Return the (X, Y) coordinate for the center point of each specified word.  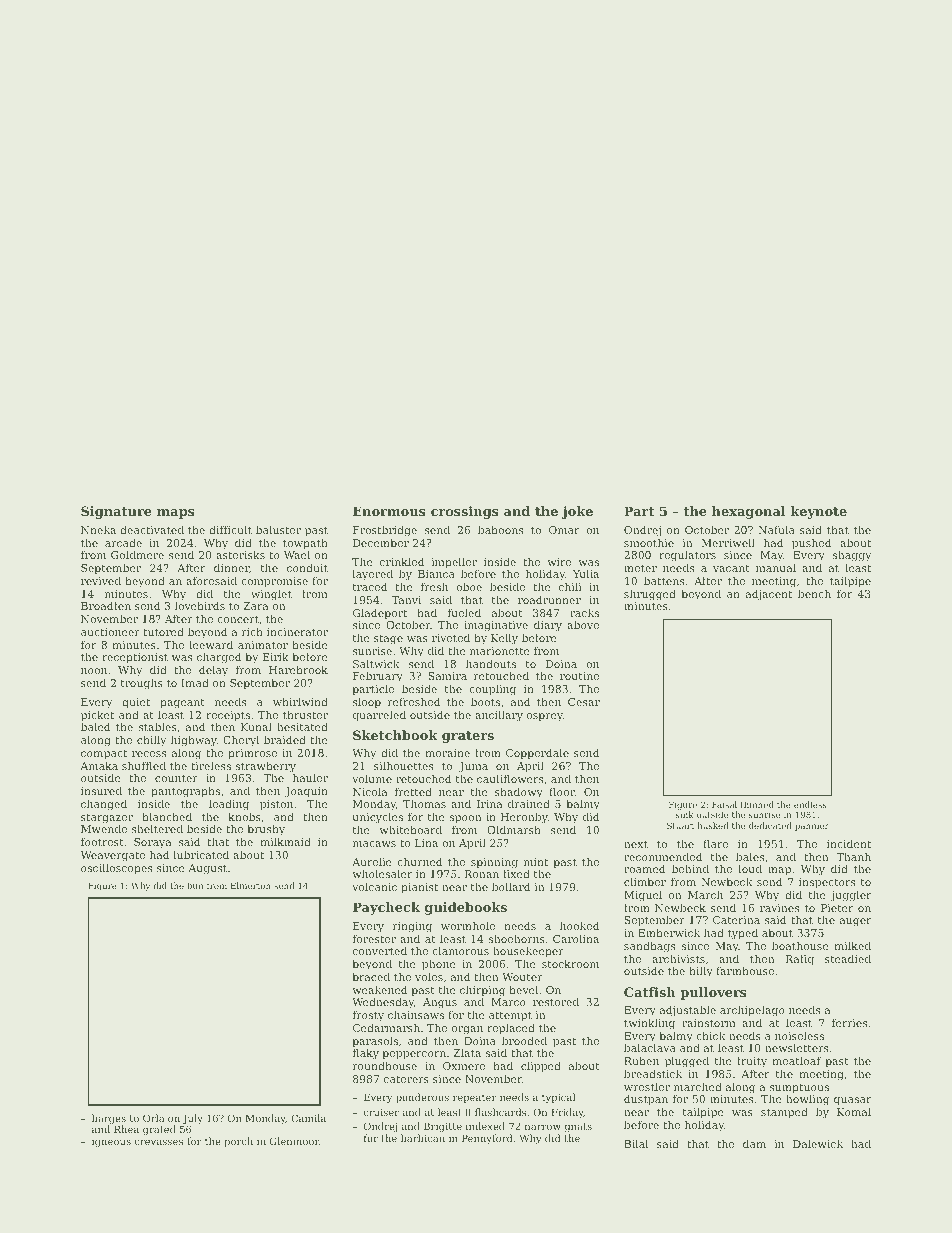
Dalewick (818, 1143)
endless (810, 804)
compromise (274, 582)
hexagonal (749, 512)
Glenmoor (294, 1141)
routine (579, 676)
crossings (465, 512)
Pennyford (487, 1139)
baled (95, 727)
